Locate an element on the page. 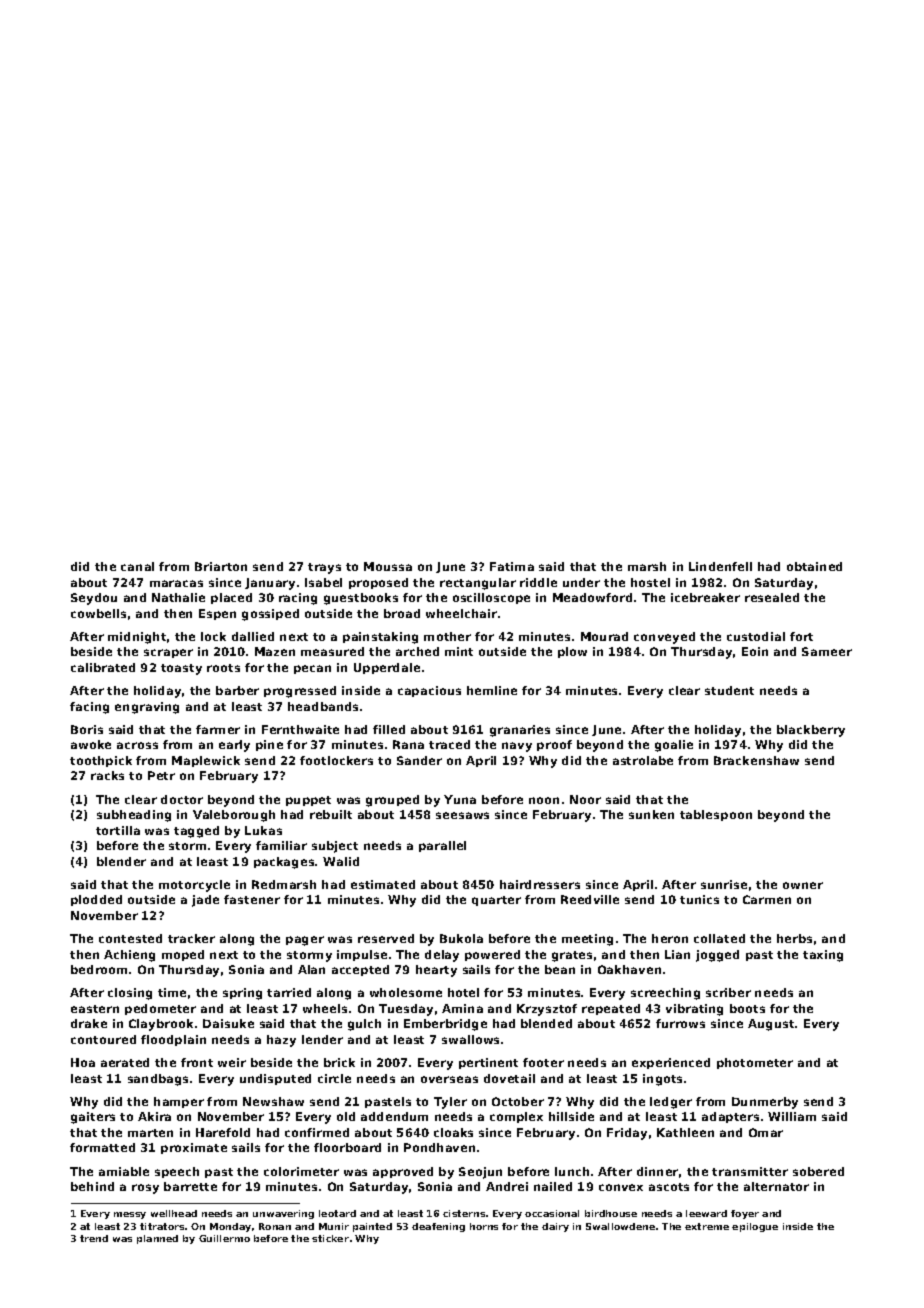 The image size is (924, 1308). Seydou is located at coordinates (94, 599).
